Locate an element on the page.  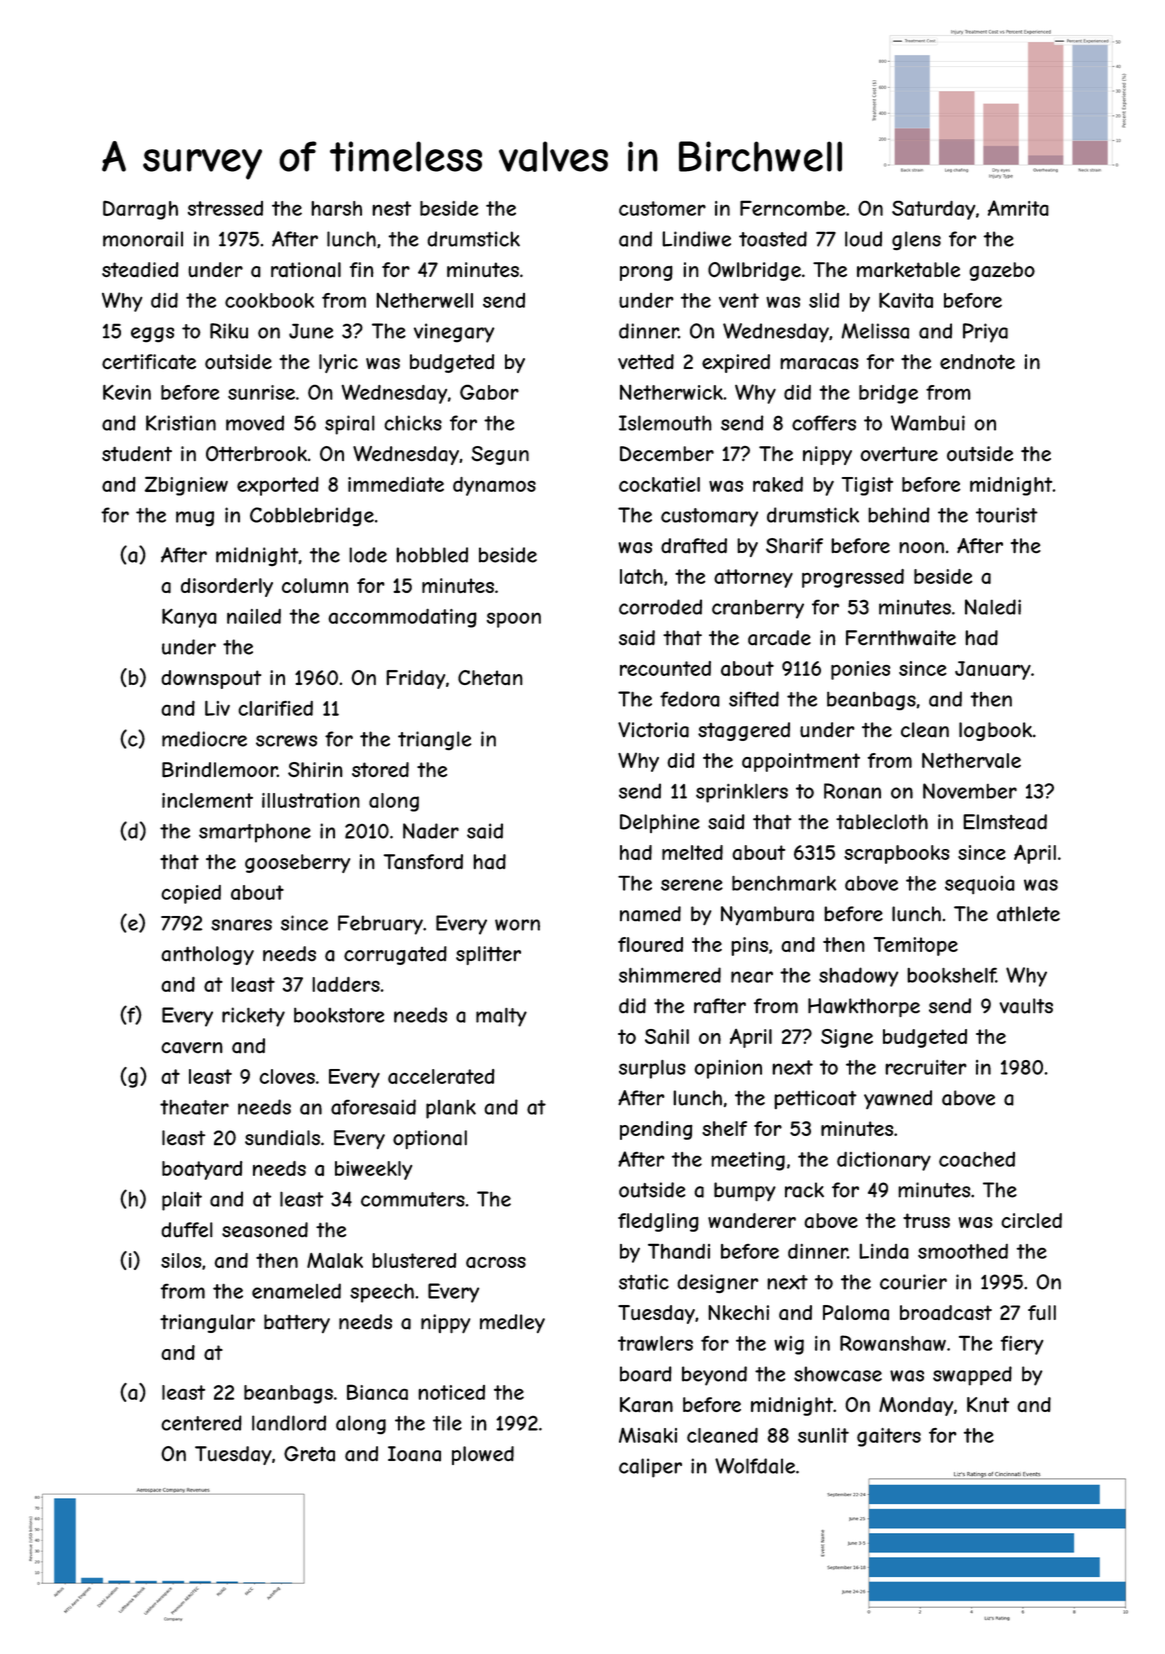
marketable is located at coordinates (908, 270).
